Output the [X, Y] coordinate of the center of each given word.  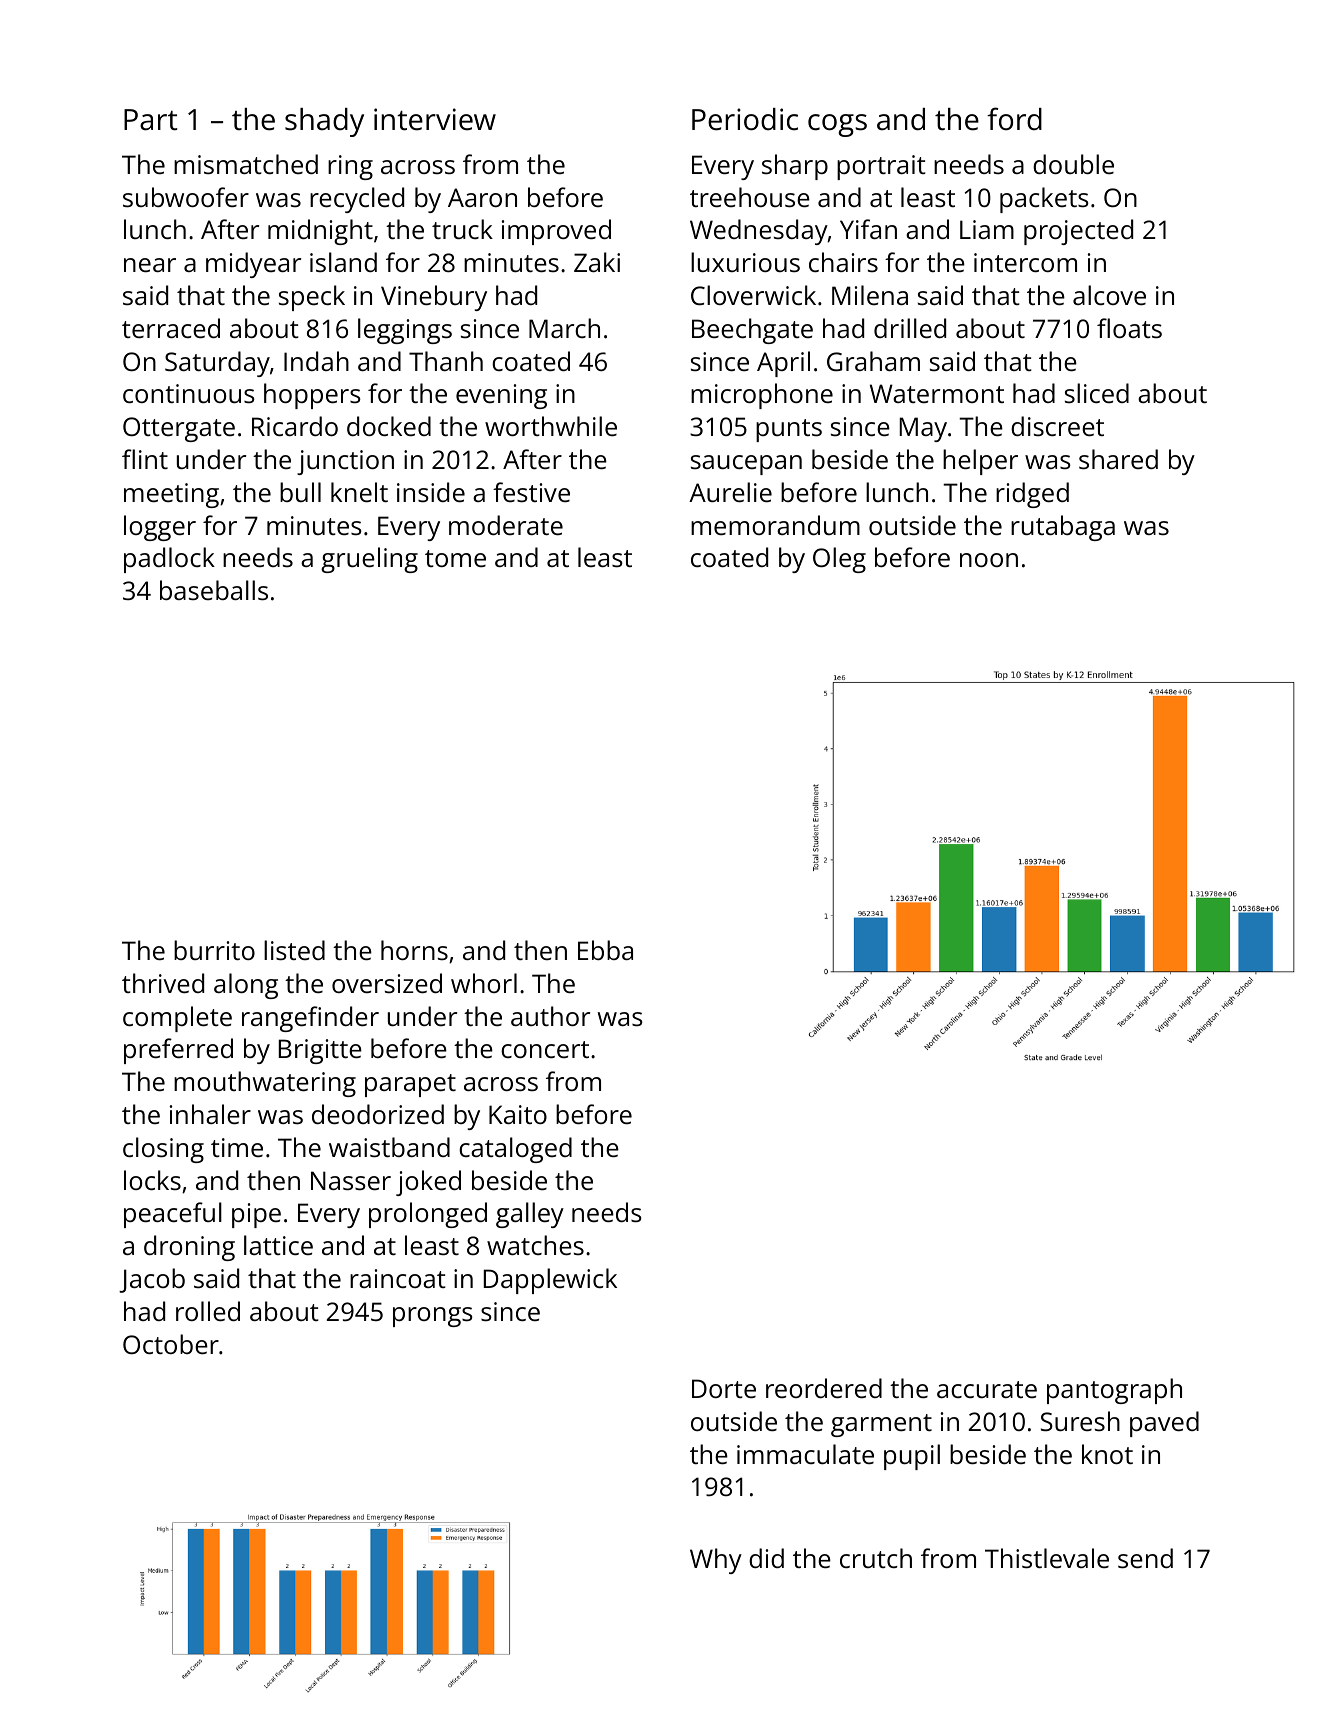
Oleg [839, 560]
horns [414, 950]
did [766, 1558]
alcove [1109, 295]
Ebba [605, 950]
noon [989, 560]
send [1145, 1558]
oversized [387, 983]
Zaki [597, 262]
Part [150, 120]
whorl [484, 983]
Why [716, 1561]
